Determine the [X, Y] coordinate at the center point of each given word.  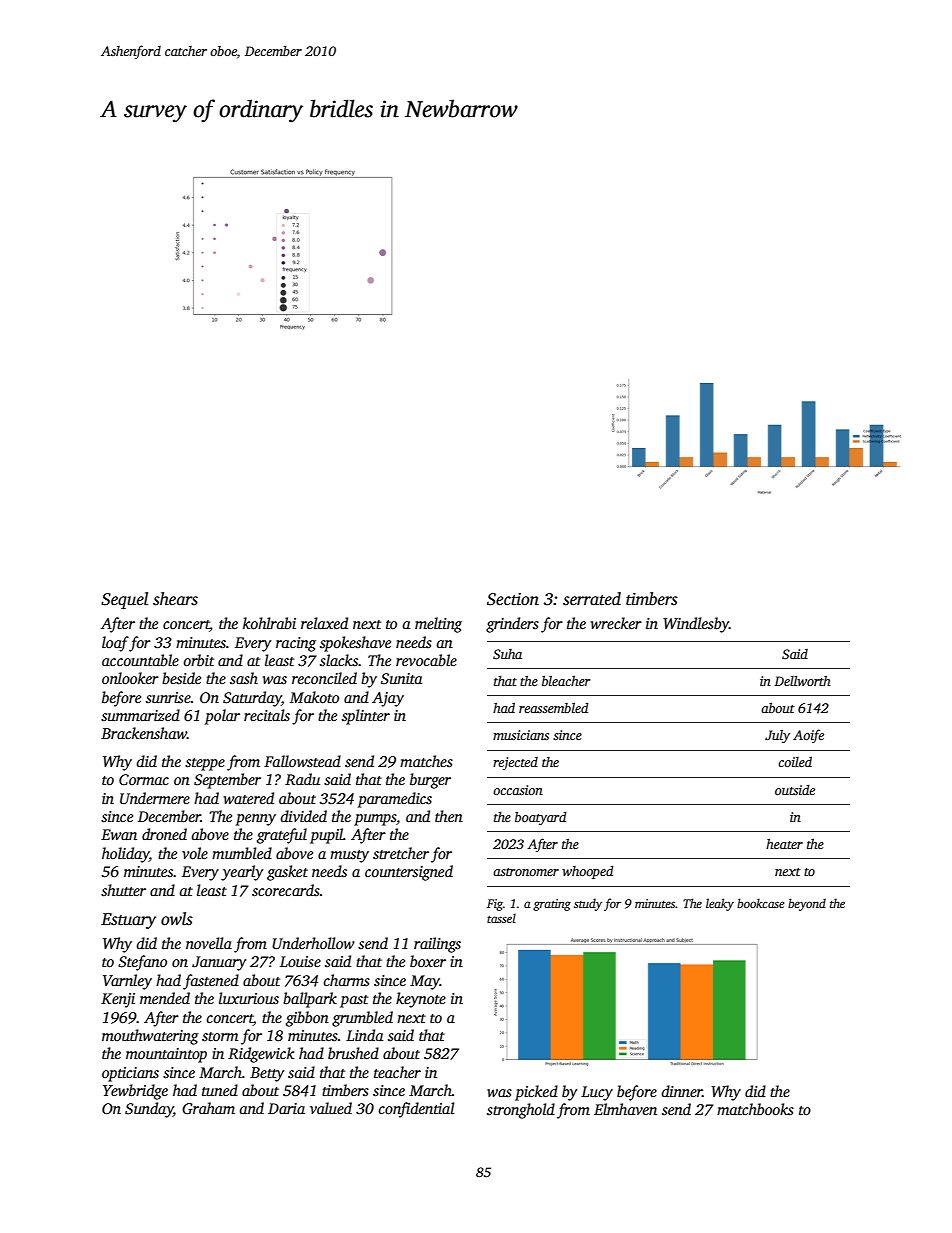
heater [784, 844]
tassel [501, 918]
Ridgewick [261, 1055]
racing [296, 644]
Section [513, 599]
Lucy [597, 1093]
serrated [592, 599]
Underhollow [313, 943]
